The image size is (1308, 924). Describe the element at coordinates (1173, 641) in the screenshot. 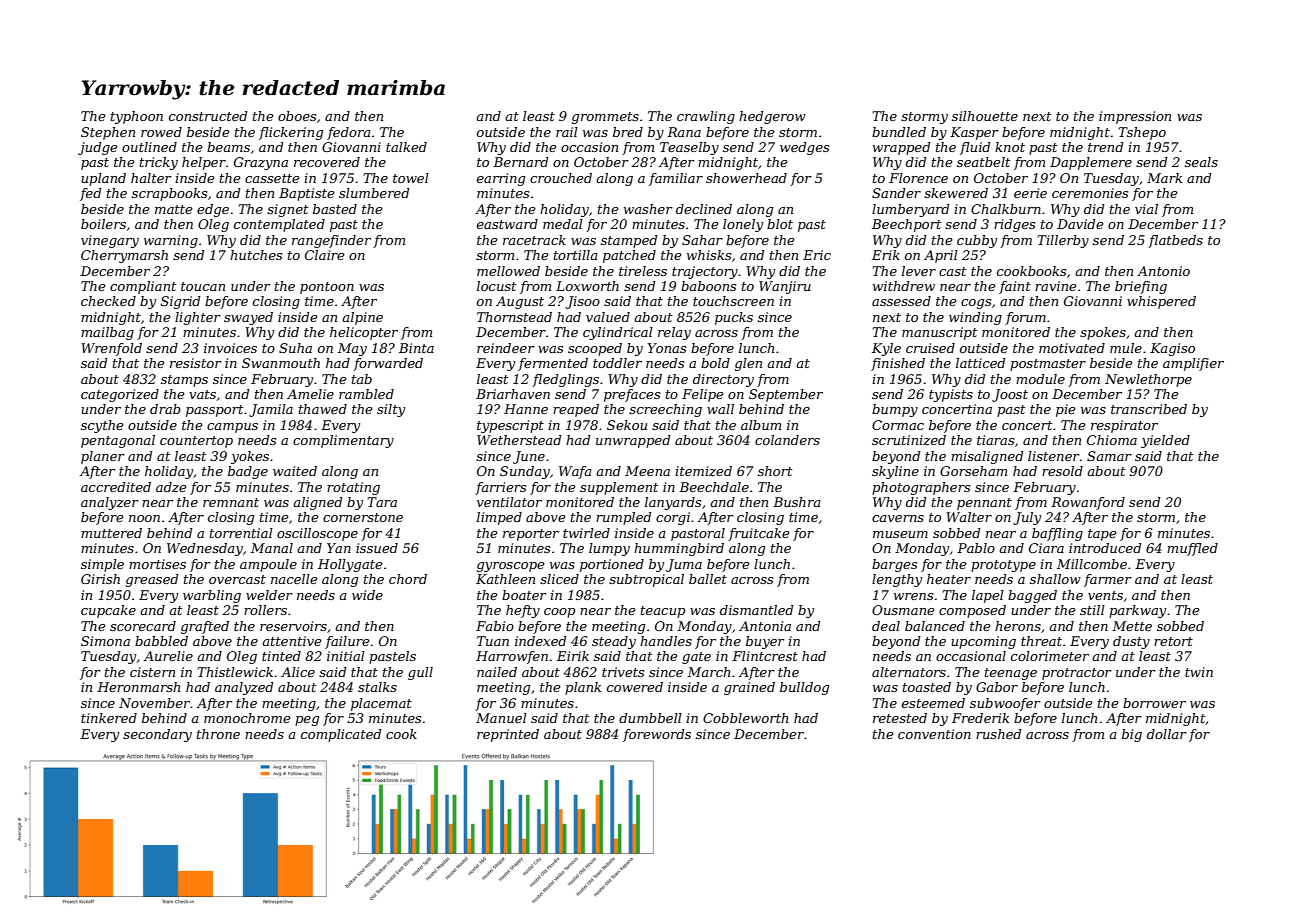

I see `retort` at that location.
